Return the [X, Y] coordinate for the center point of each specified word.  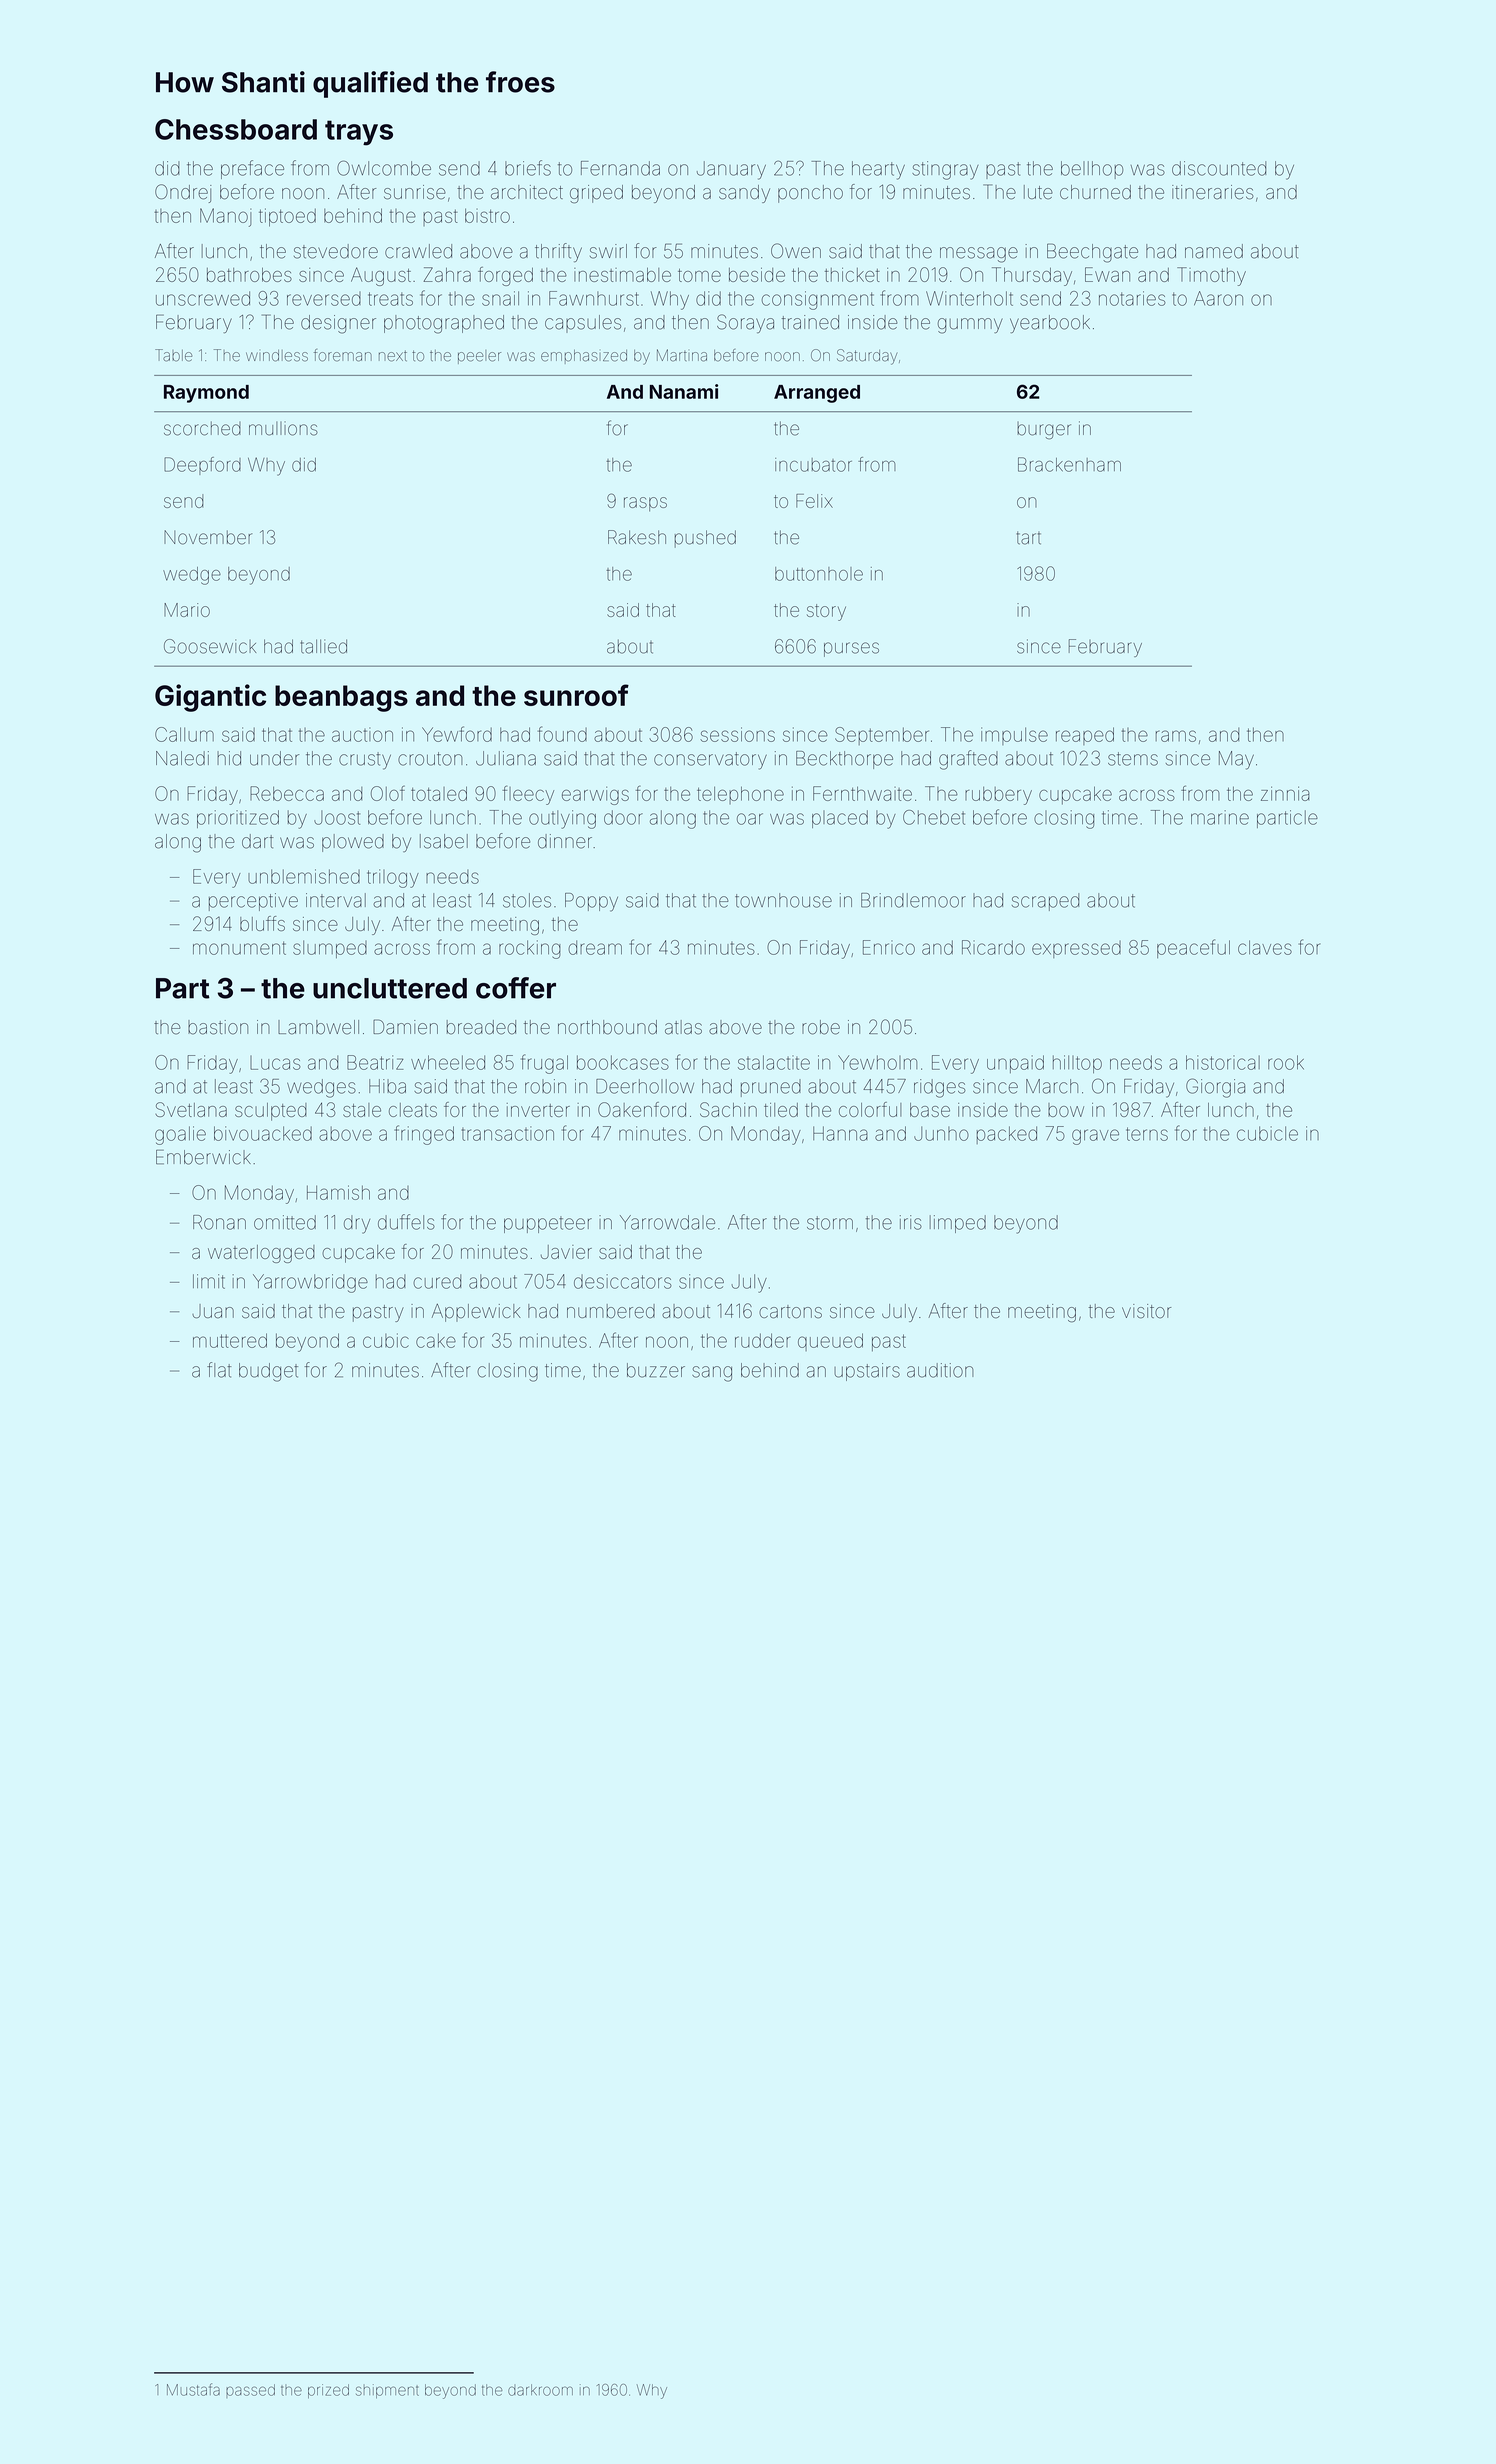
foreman [343, 355]
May [1236, 760]
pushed [705, 539]
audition [940, 1370]
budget [268, 1372]
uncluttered [390, 988]
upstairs [867, 1372]
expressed [1076, 949]
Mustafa [193, 2389]
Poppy [591, 902]
